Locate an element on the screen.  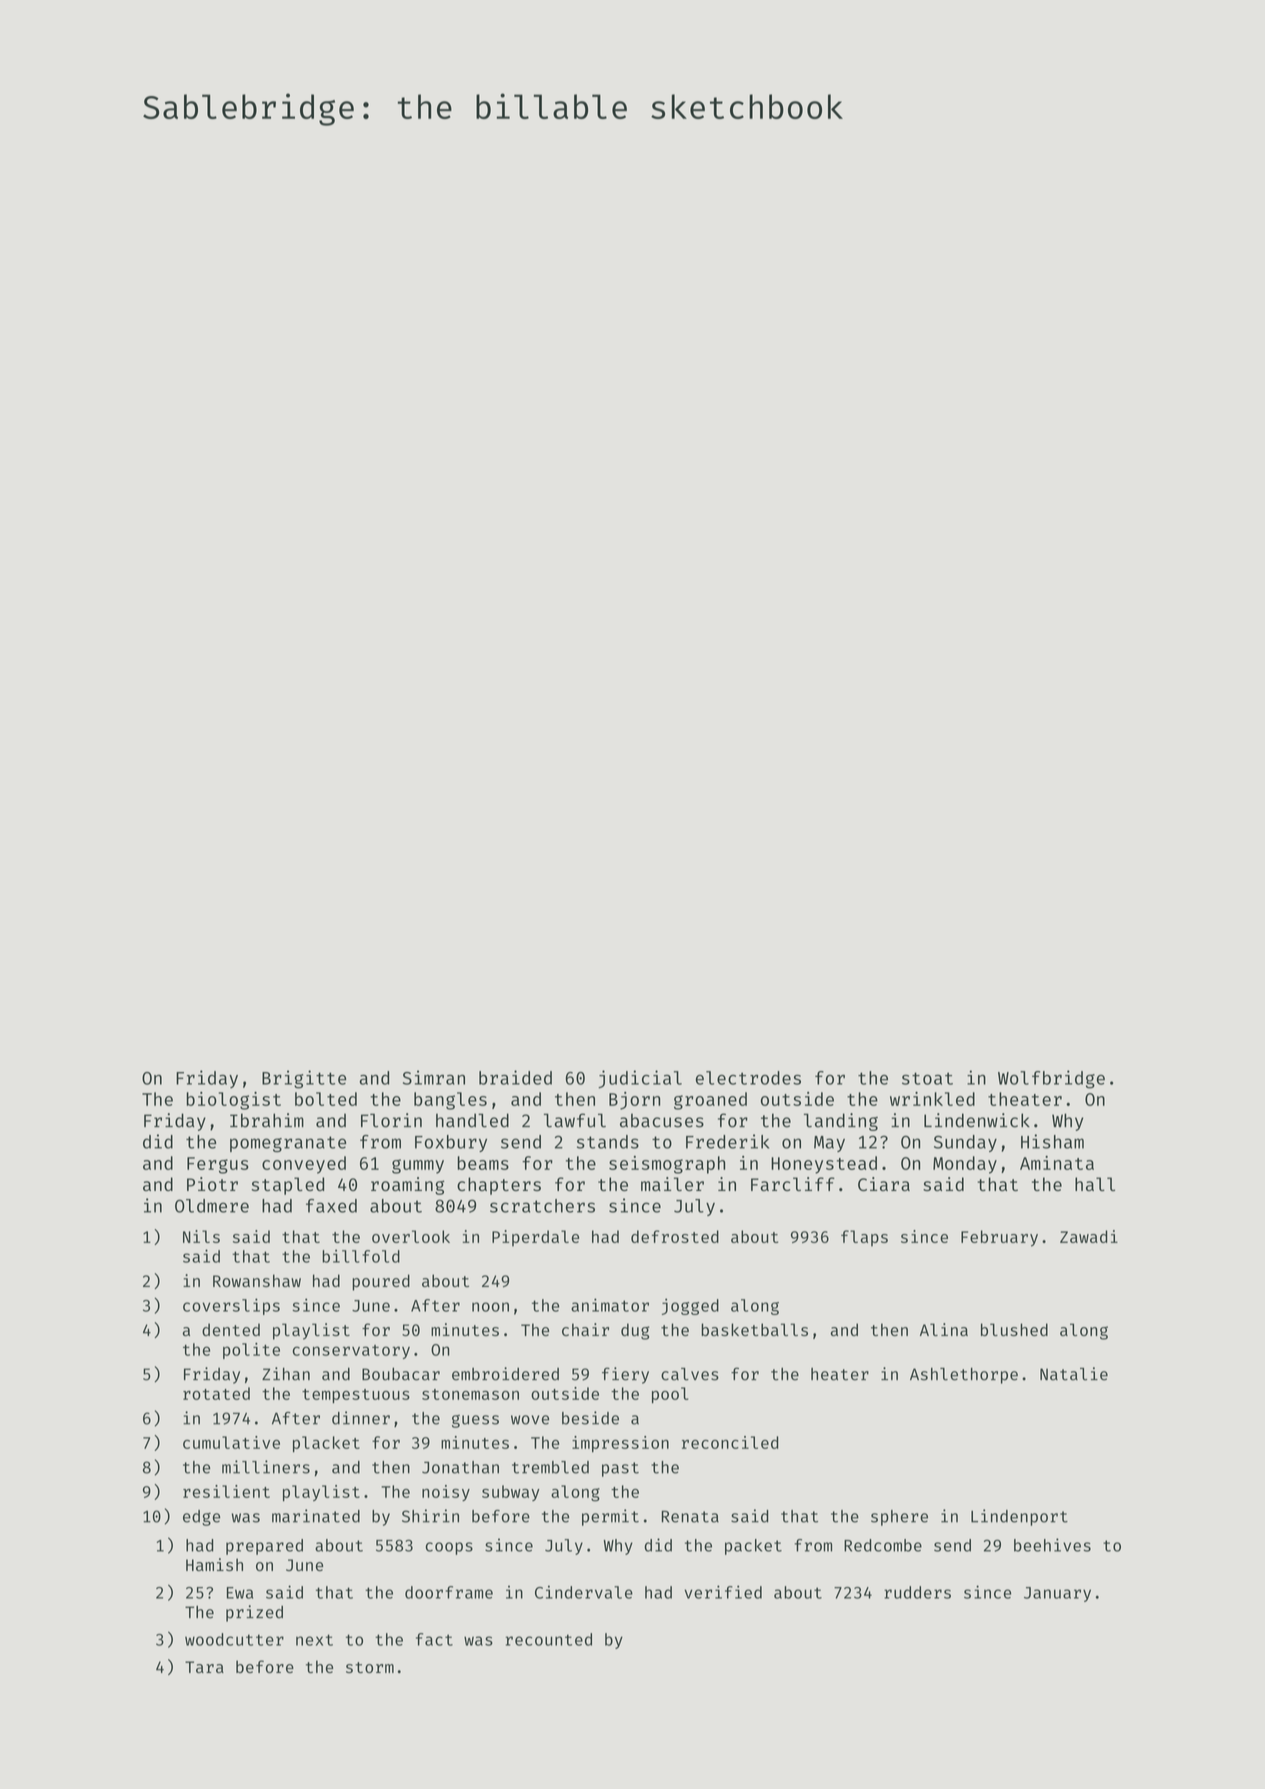
Fergus is located at coordinates (218, 1165).
